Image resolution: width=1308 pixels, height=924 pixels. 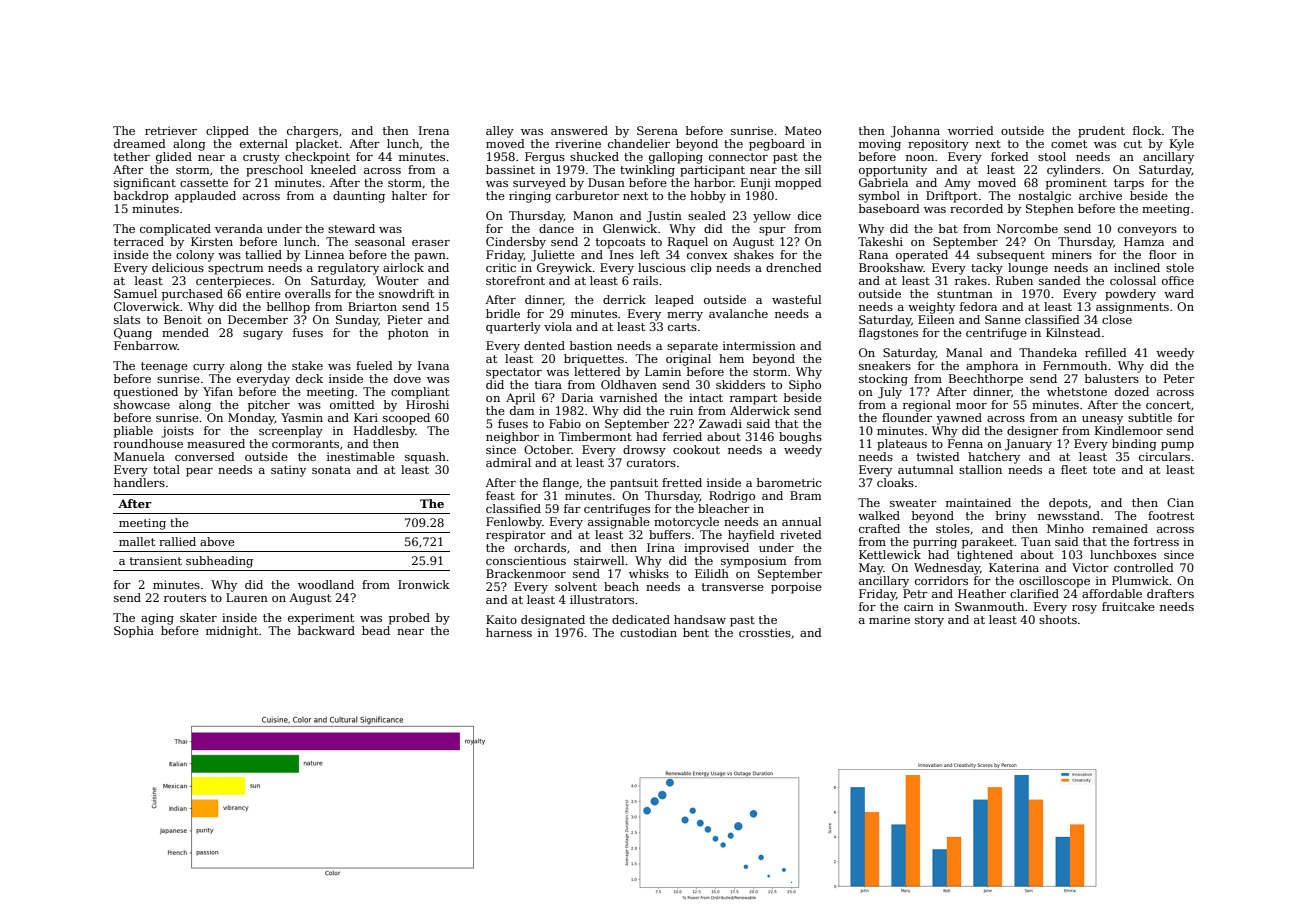 What do you see at coordinates (205, 197) in the screenshot?
I see `applauded` at bounding box center [205, 197].
